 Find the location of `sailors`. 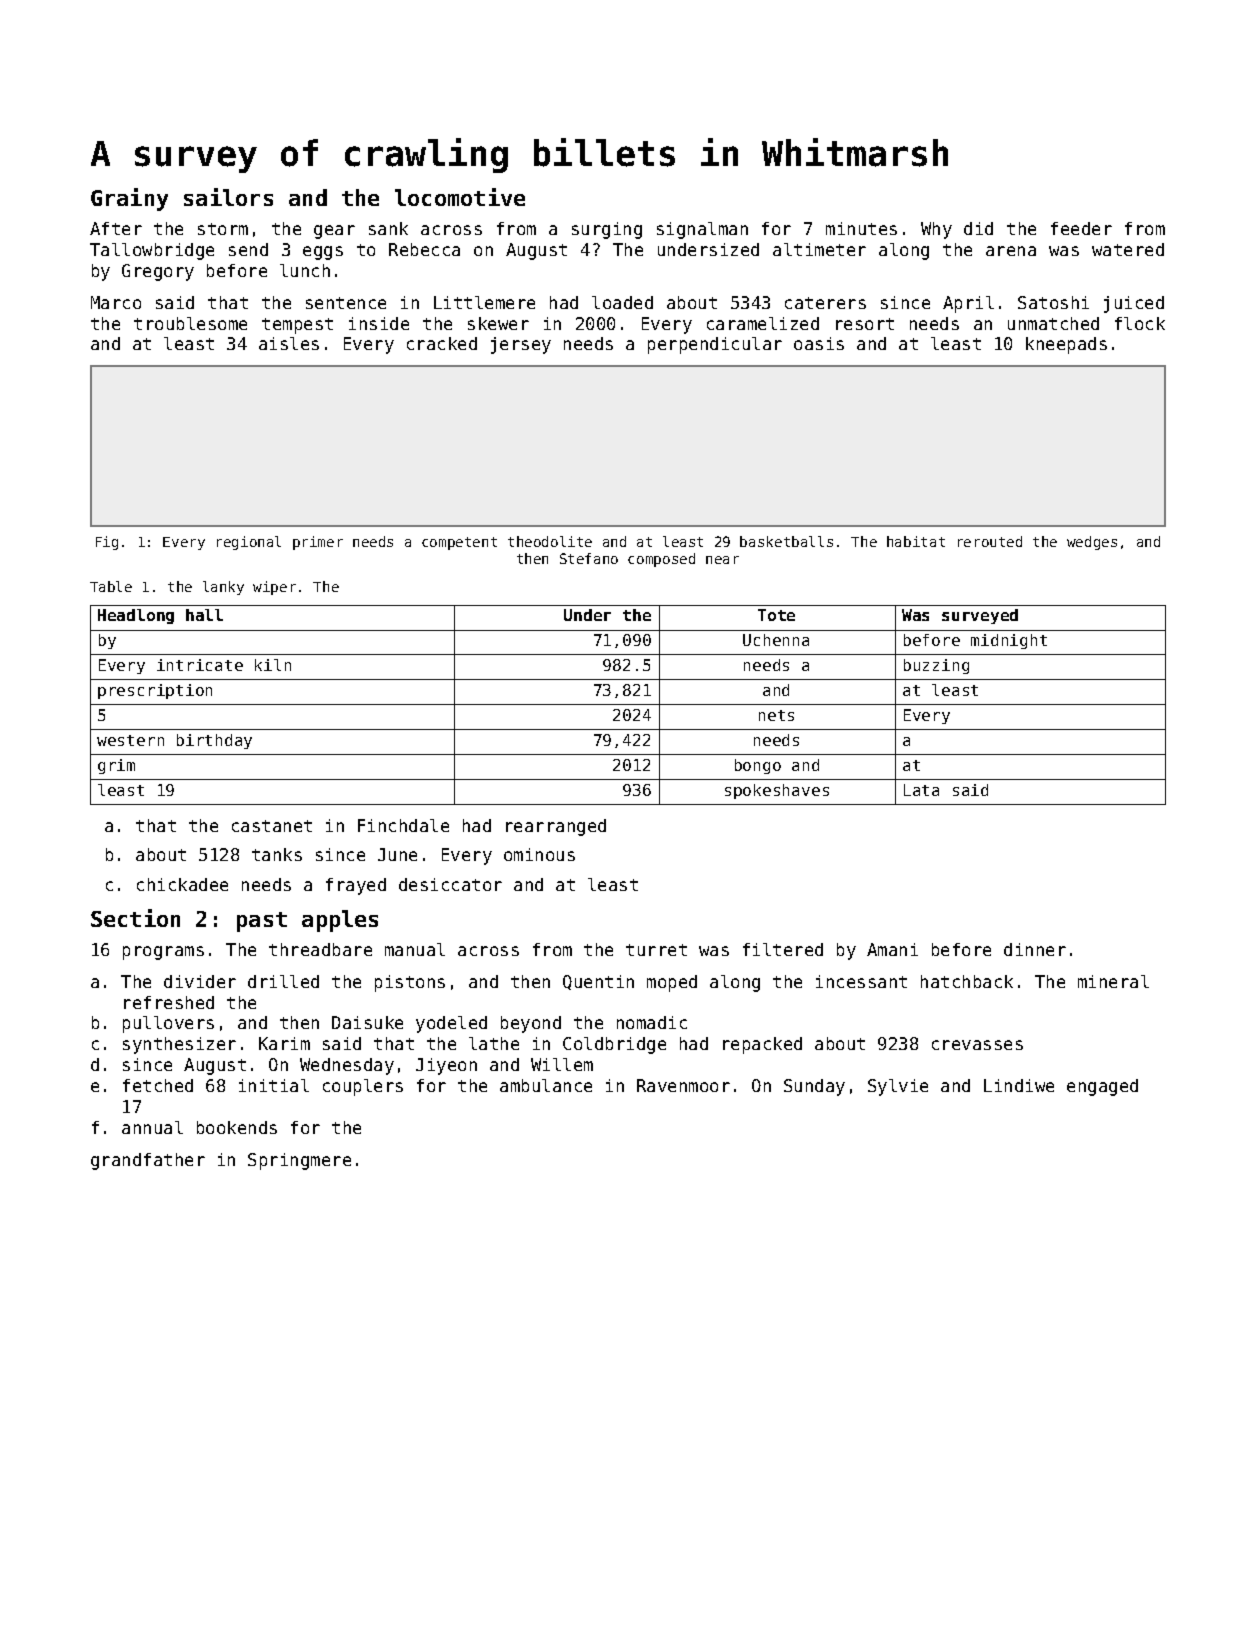

sailors is located at coordinates (228, 197).
